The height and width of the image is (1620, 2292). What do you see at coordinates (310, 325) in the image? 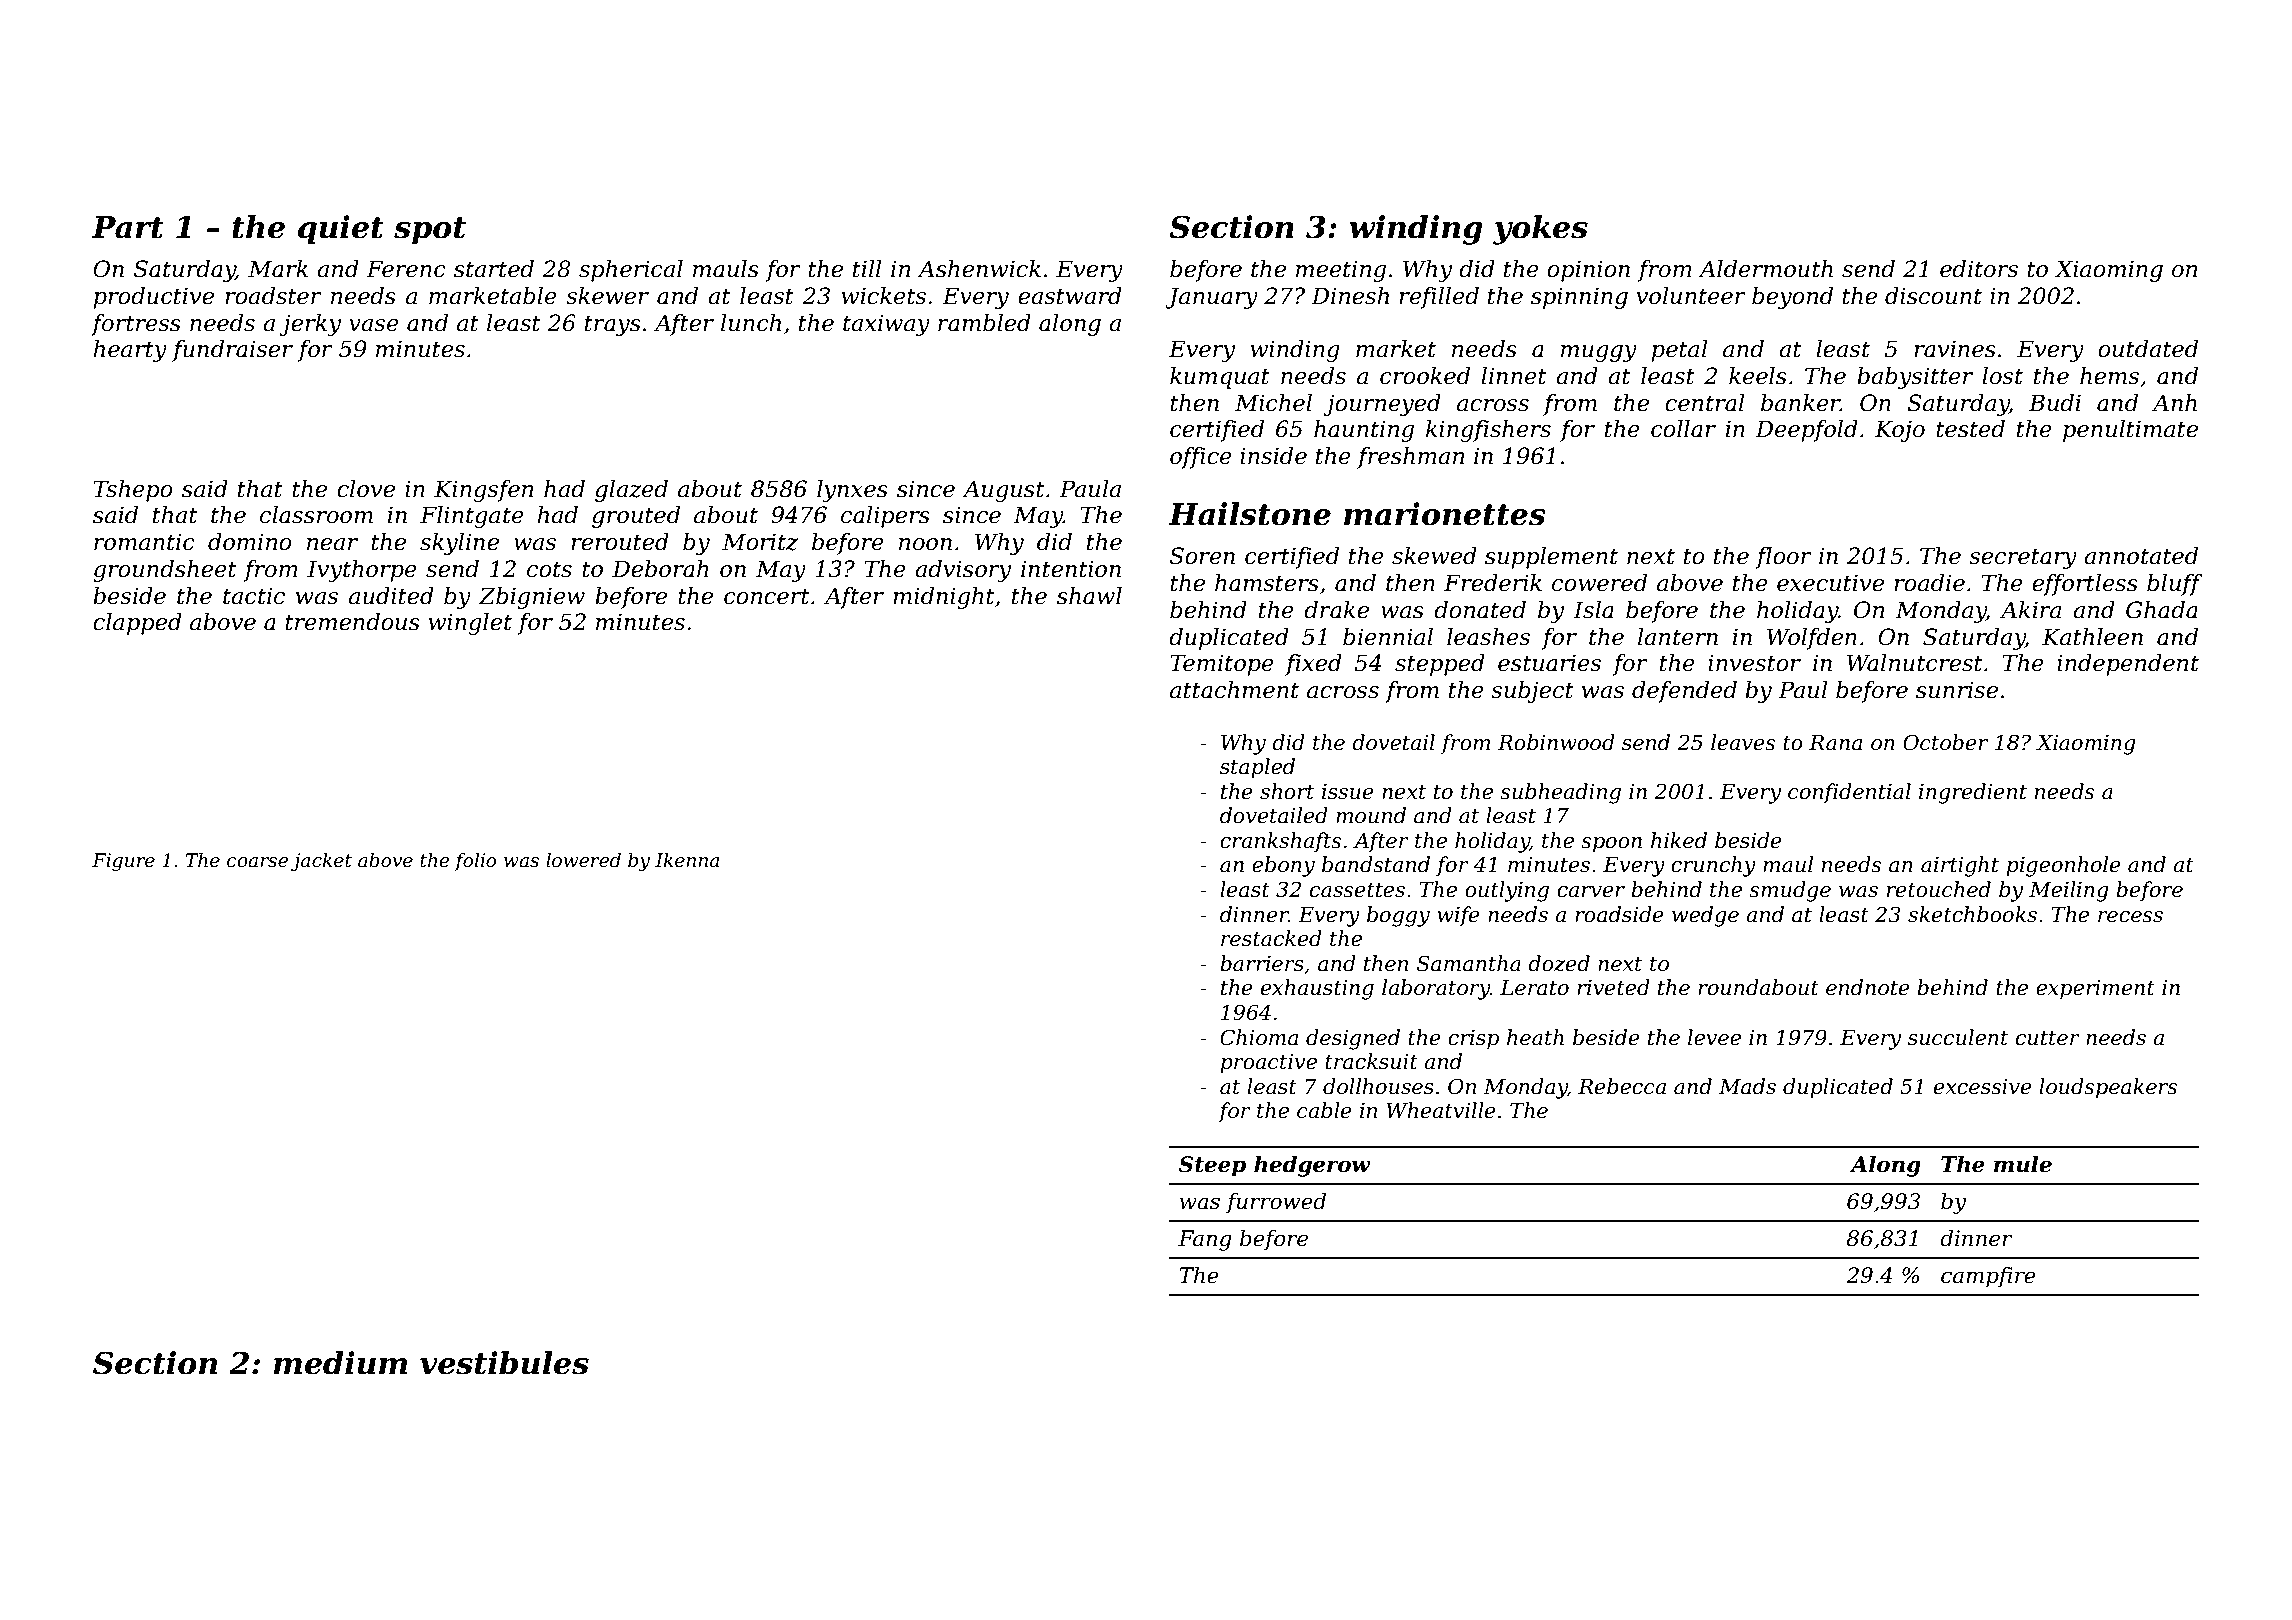
I see `jerky` at bounding box center [310, 325].
